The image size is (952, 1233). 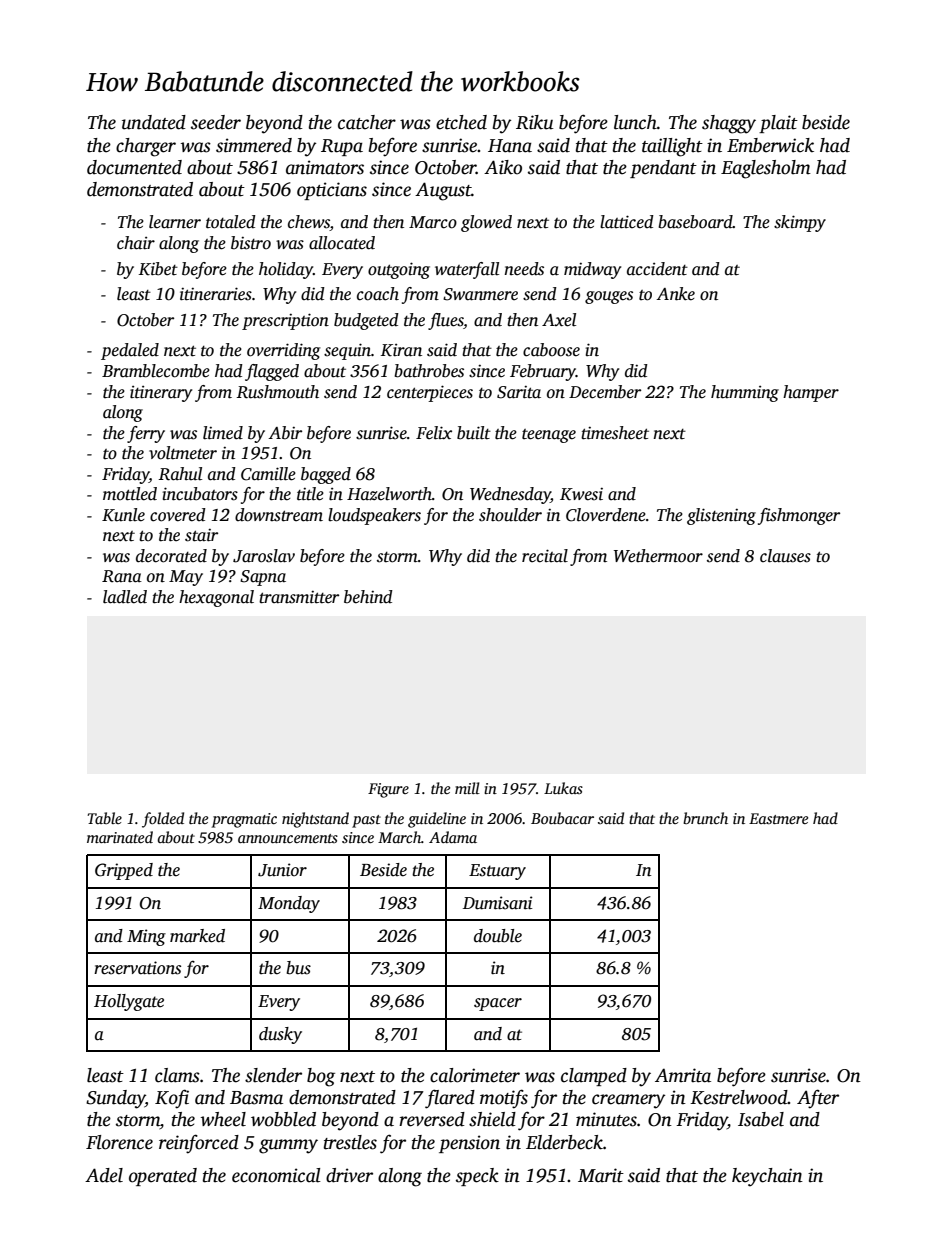 What do you see at coordinates (811, 393) in the document?
I see `hamper` at bounding box center [811, 393].
